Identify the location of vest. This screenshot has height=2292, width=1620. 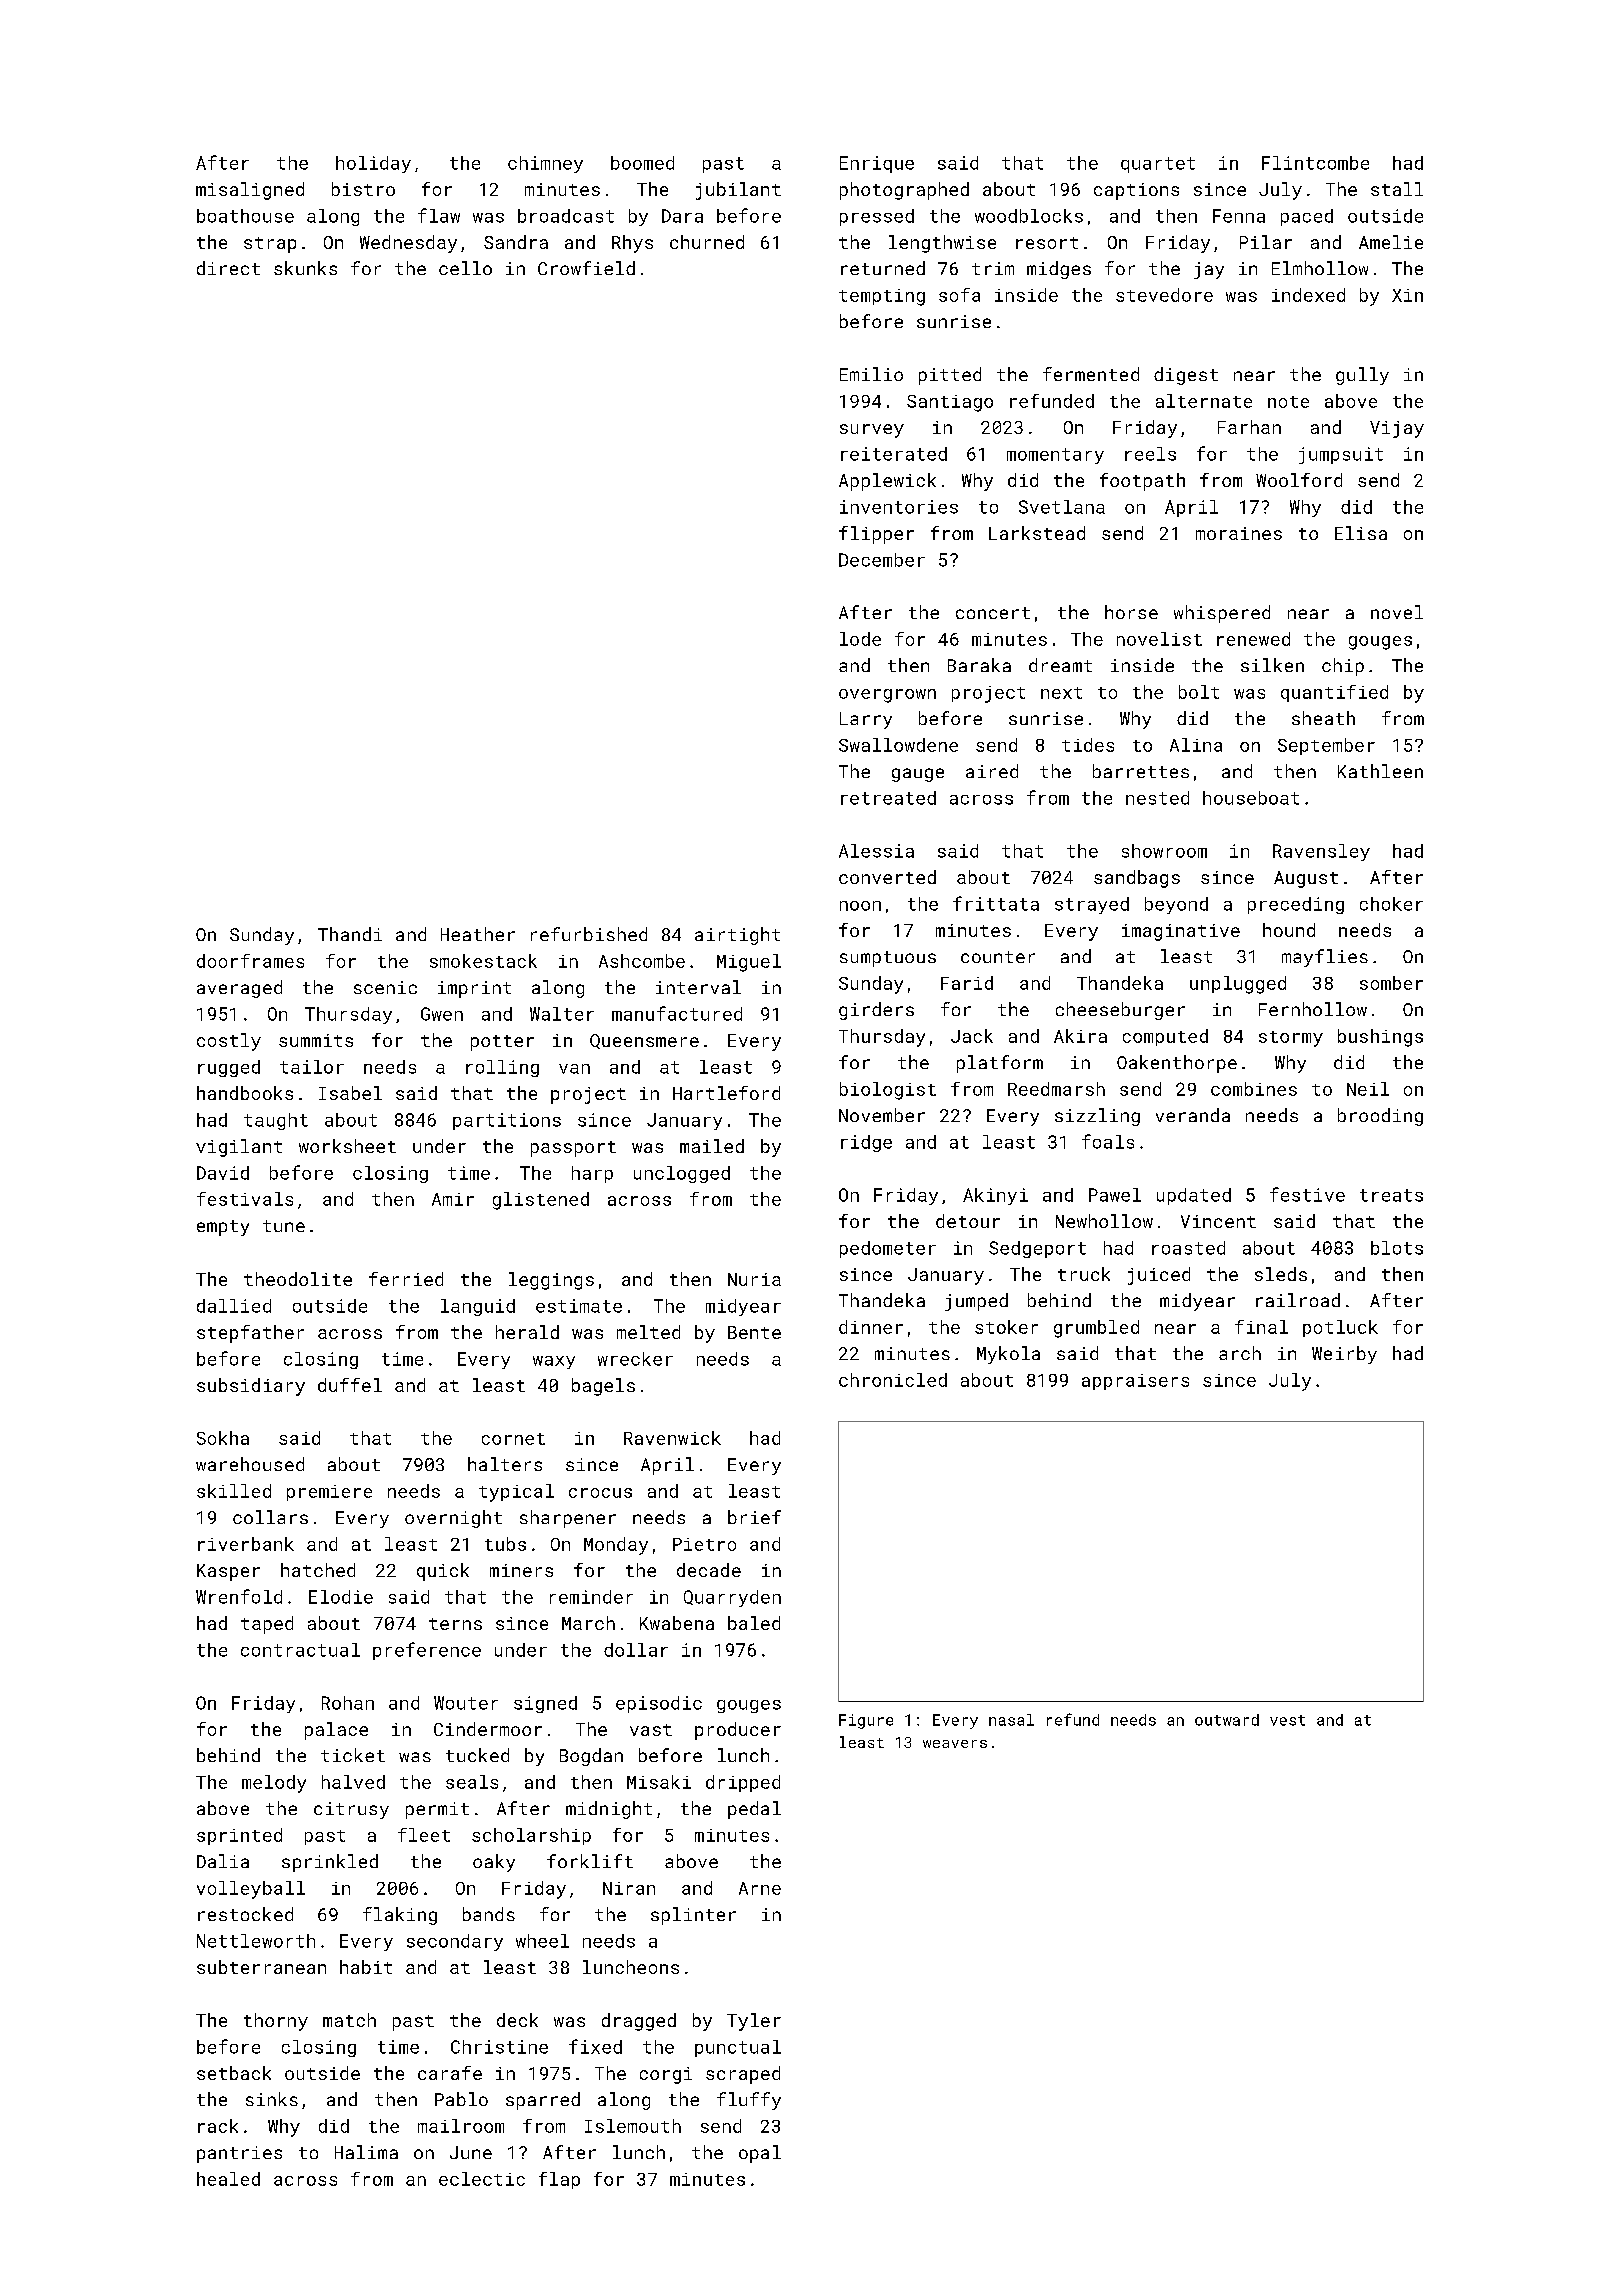
(1287, 1720).
